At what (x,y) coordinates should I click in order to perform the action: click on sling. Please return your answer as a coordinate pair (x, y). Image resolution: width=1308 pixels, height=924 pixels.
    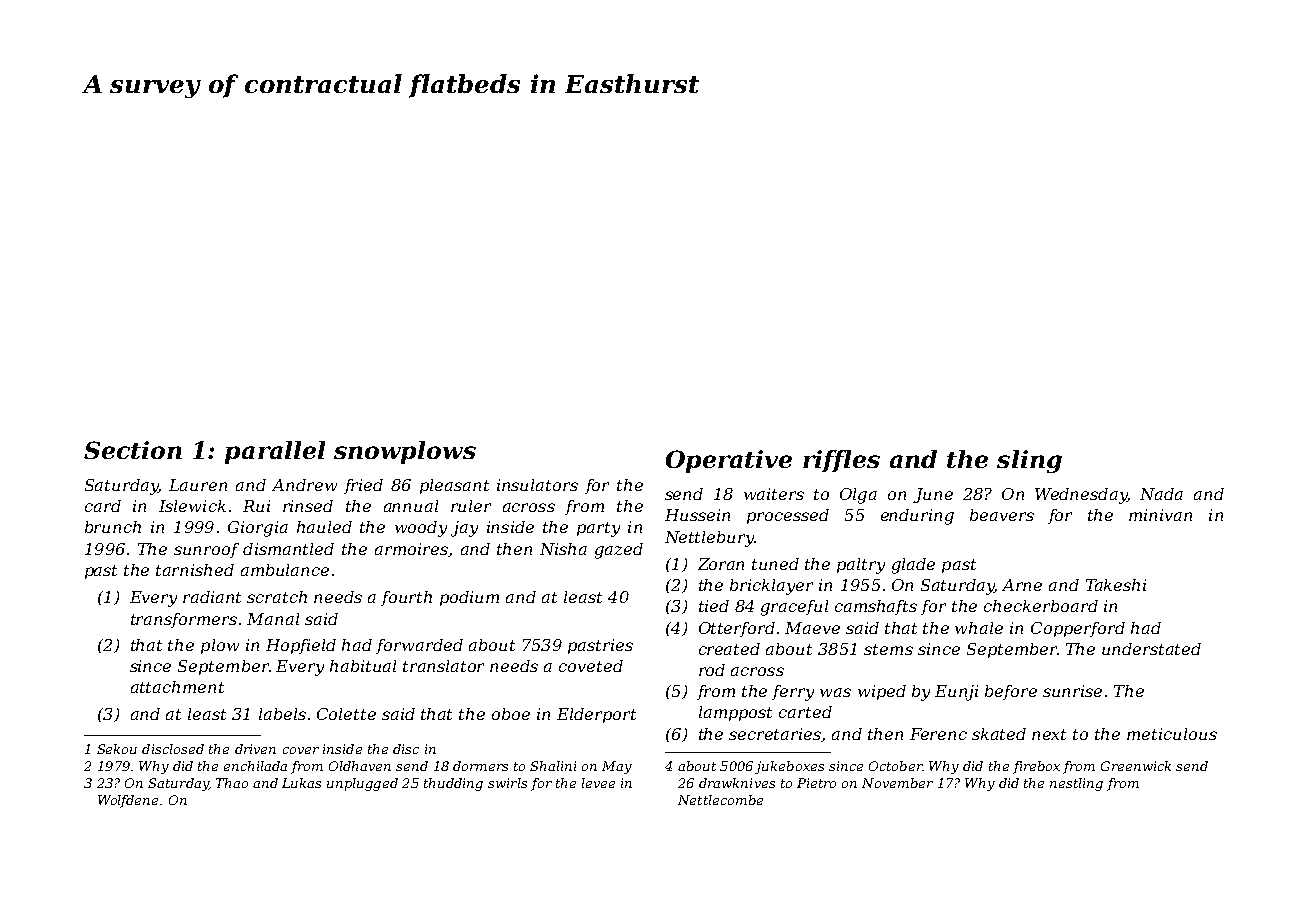
    Looking at the image, I should click on (1029, 461).
